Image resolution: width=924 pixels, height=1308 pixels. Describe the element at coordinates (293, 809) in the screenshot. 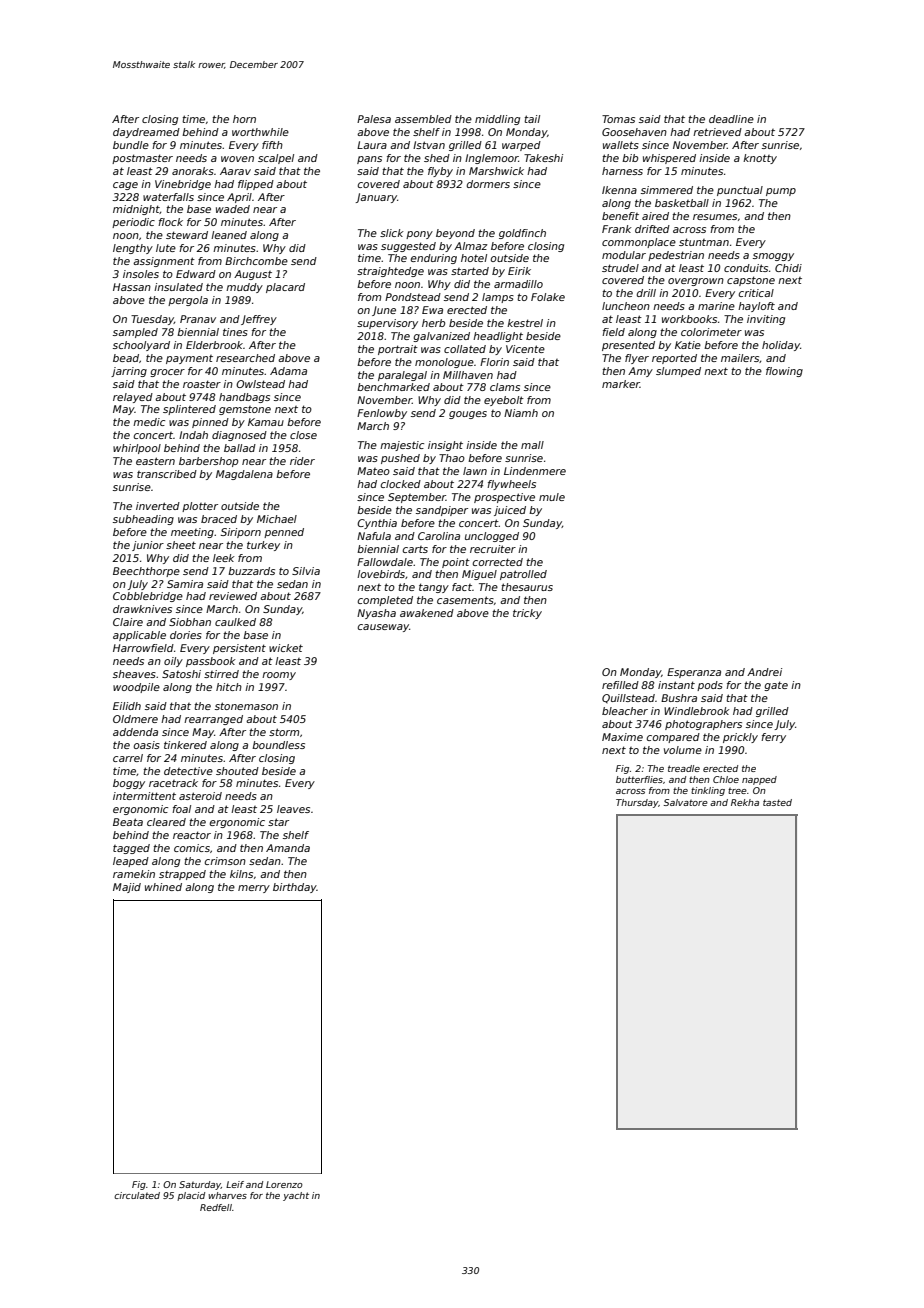

I see `leaves` at that location.
